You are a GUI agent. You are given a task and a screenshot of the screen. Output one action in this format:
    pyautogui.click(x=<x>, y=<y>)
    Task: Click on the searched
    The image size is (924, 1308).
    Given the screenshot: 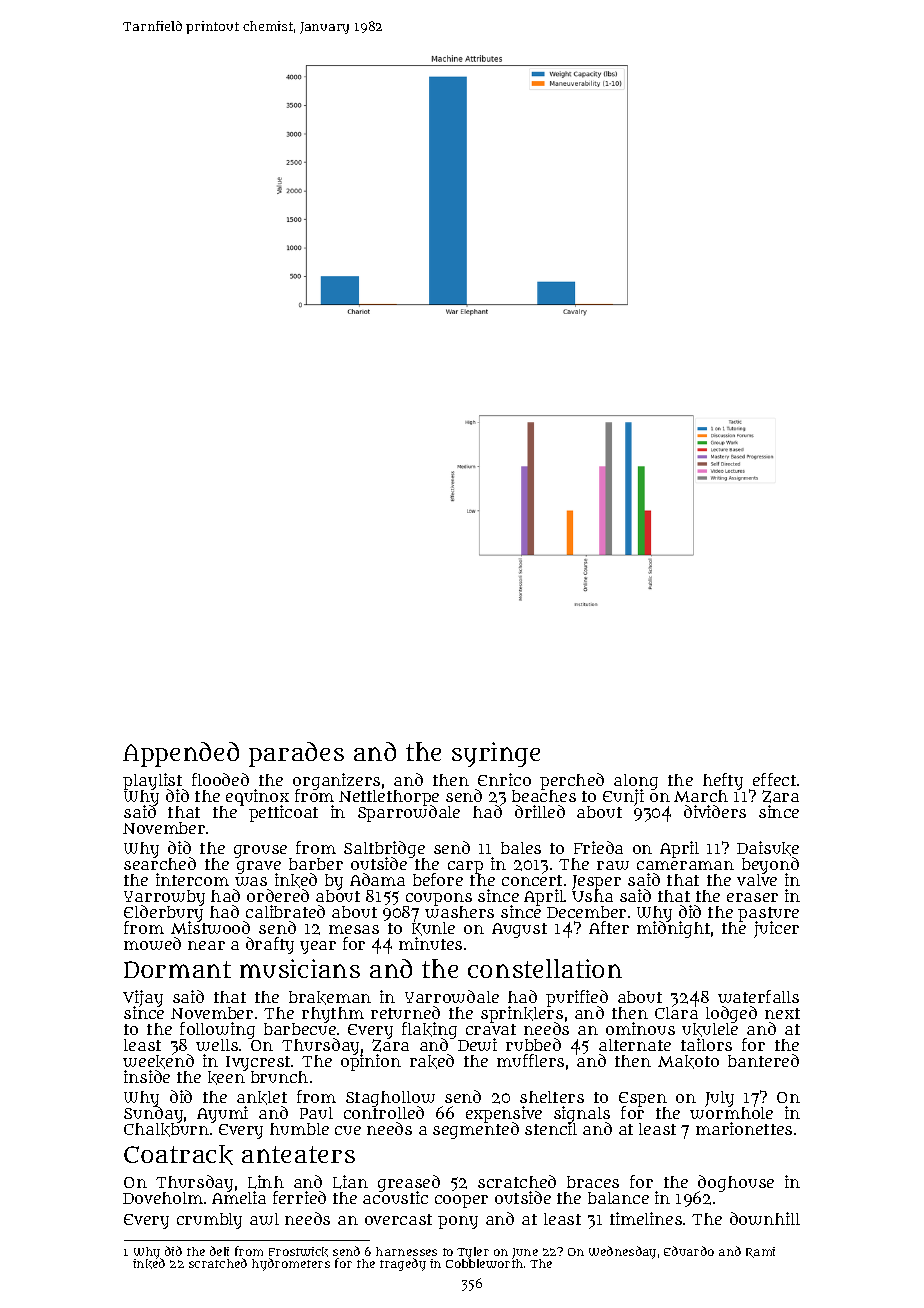 What is the action you would take?
    pyautogui.click(x=160, y=864)
